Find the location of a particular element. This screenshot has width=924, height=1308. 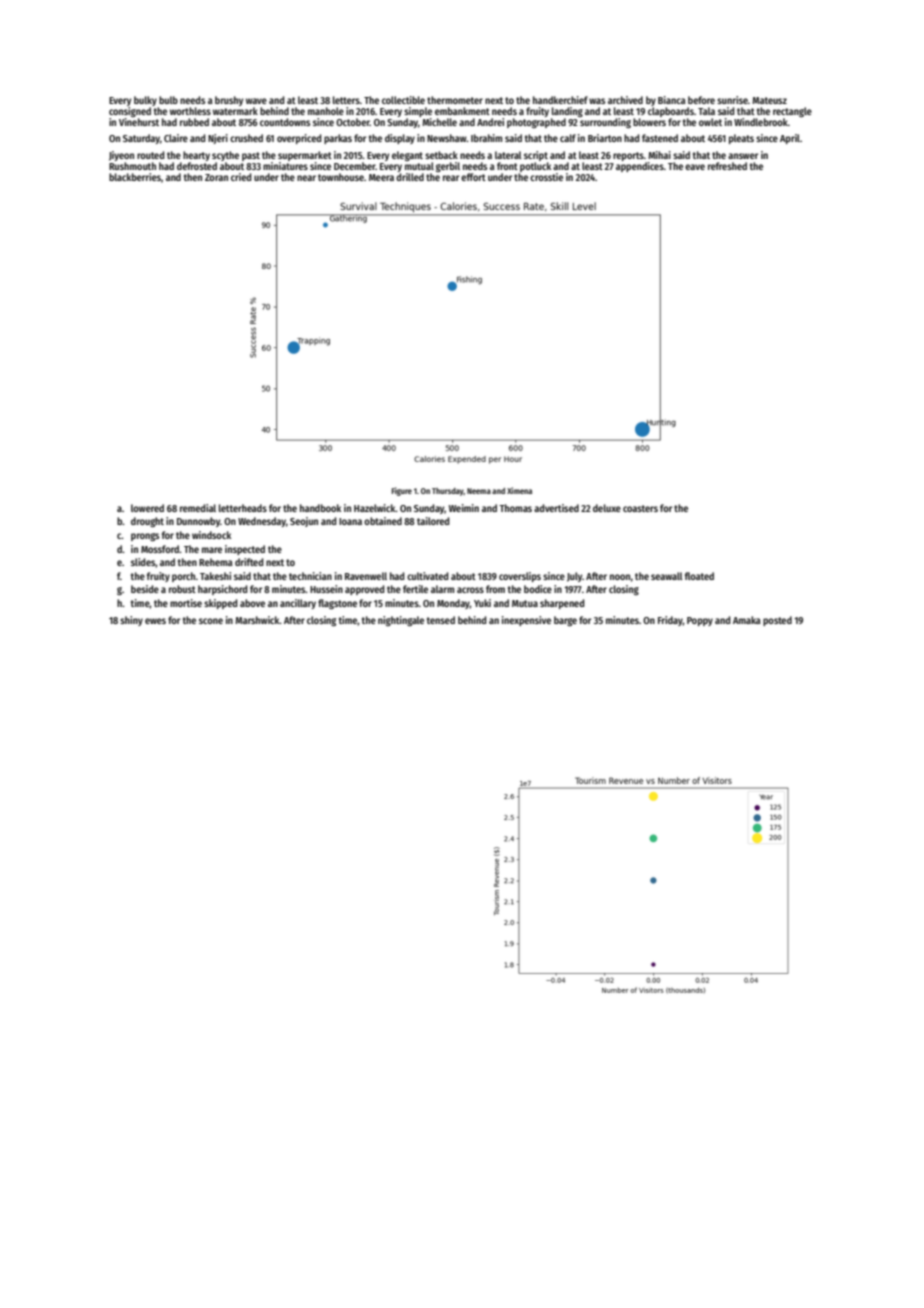

tailored is located at coordinates (433, 521).
